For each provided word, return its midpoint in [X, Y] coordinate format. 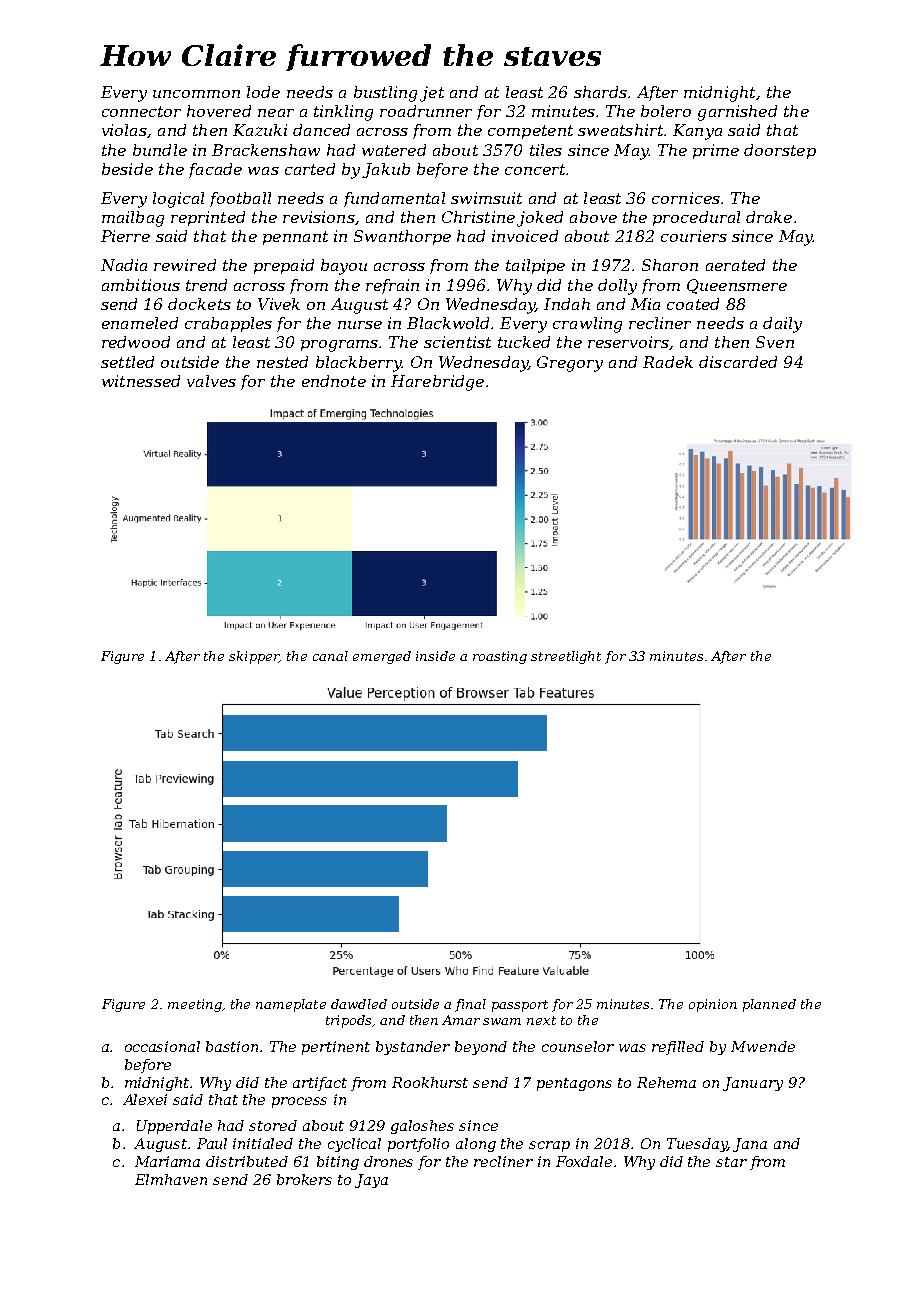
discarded [738, 362]
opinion [713, 1005]
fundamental [394, 199]
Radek [668, 362]
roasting [500, 657]
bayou [344, 267]
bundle [160, 150]
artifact [320, 1084]
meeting [195, 1005]
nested [282, 362]
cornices [686, 198]
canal [330, 656]
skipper [254, 657]
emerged [382, 657]
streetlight [566, 657]
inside [435, 656]
